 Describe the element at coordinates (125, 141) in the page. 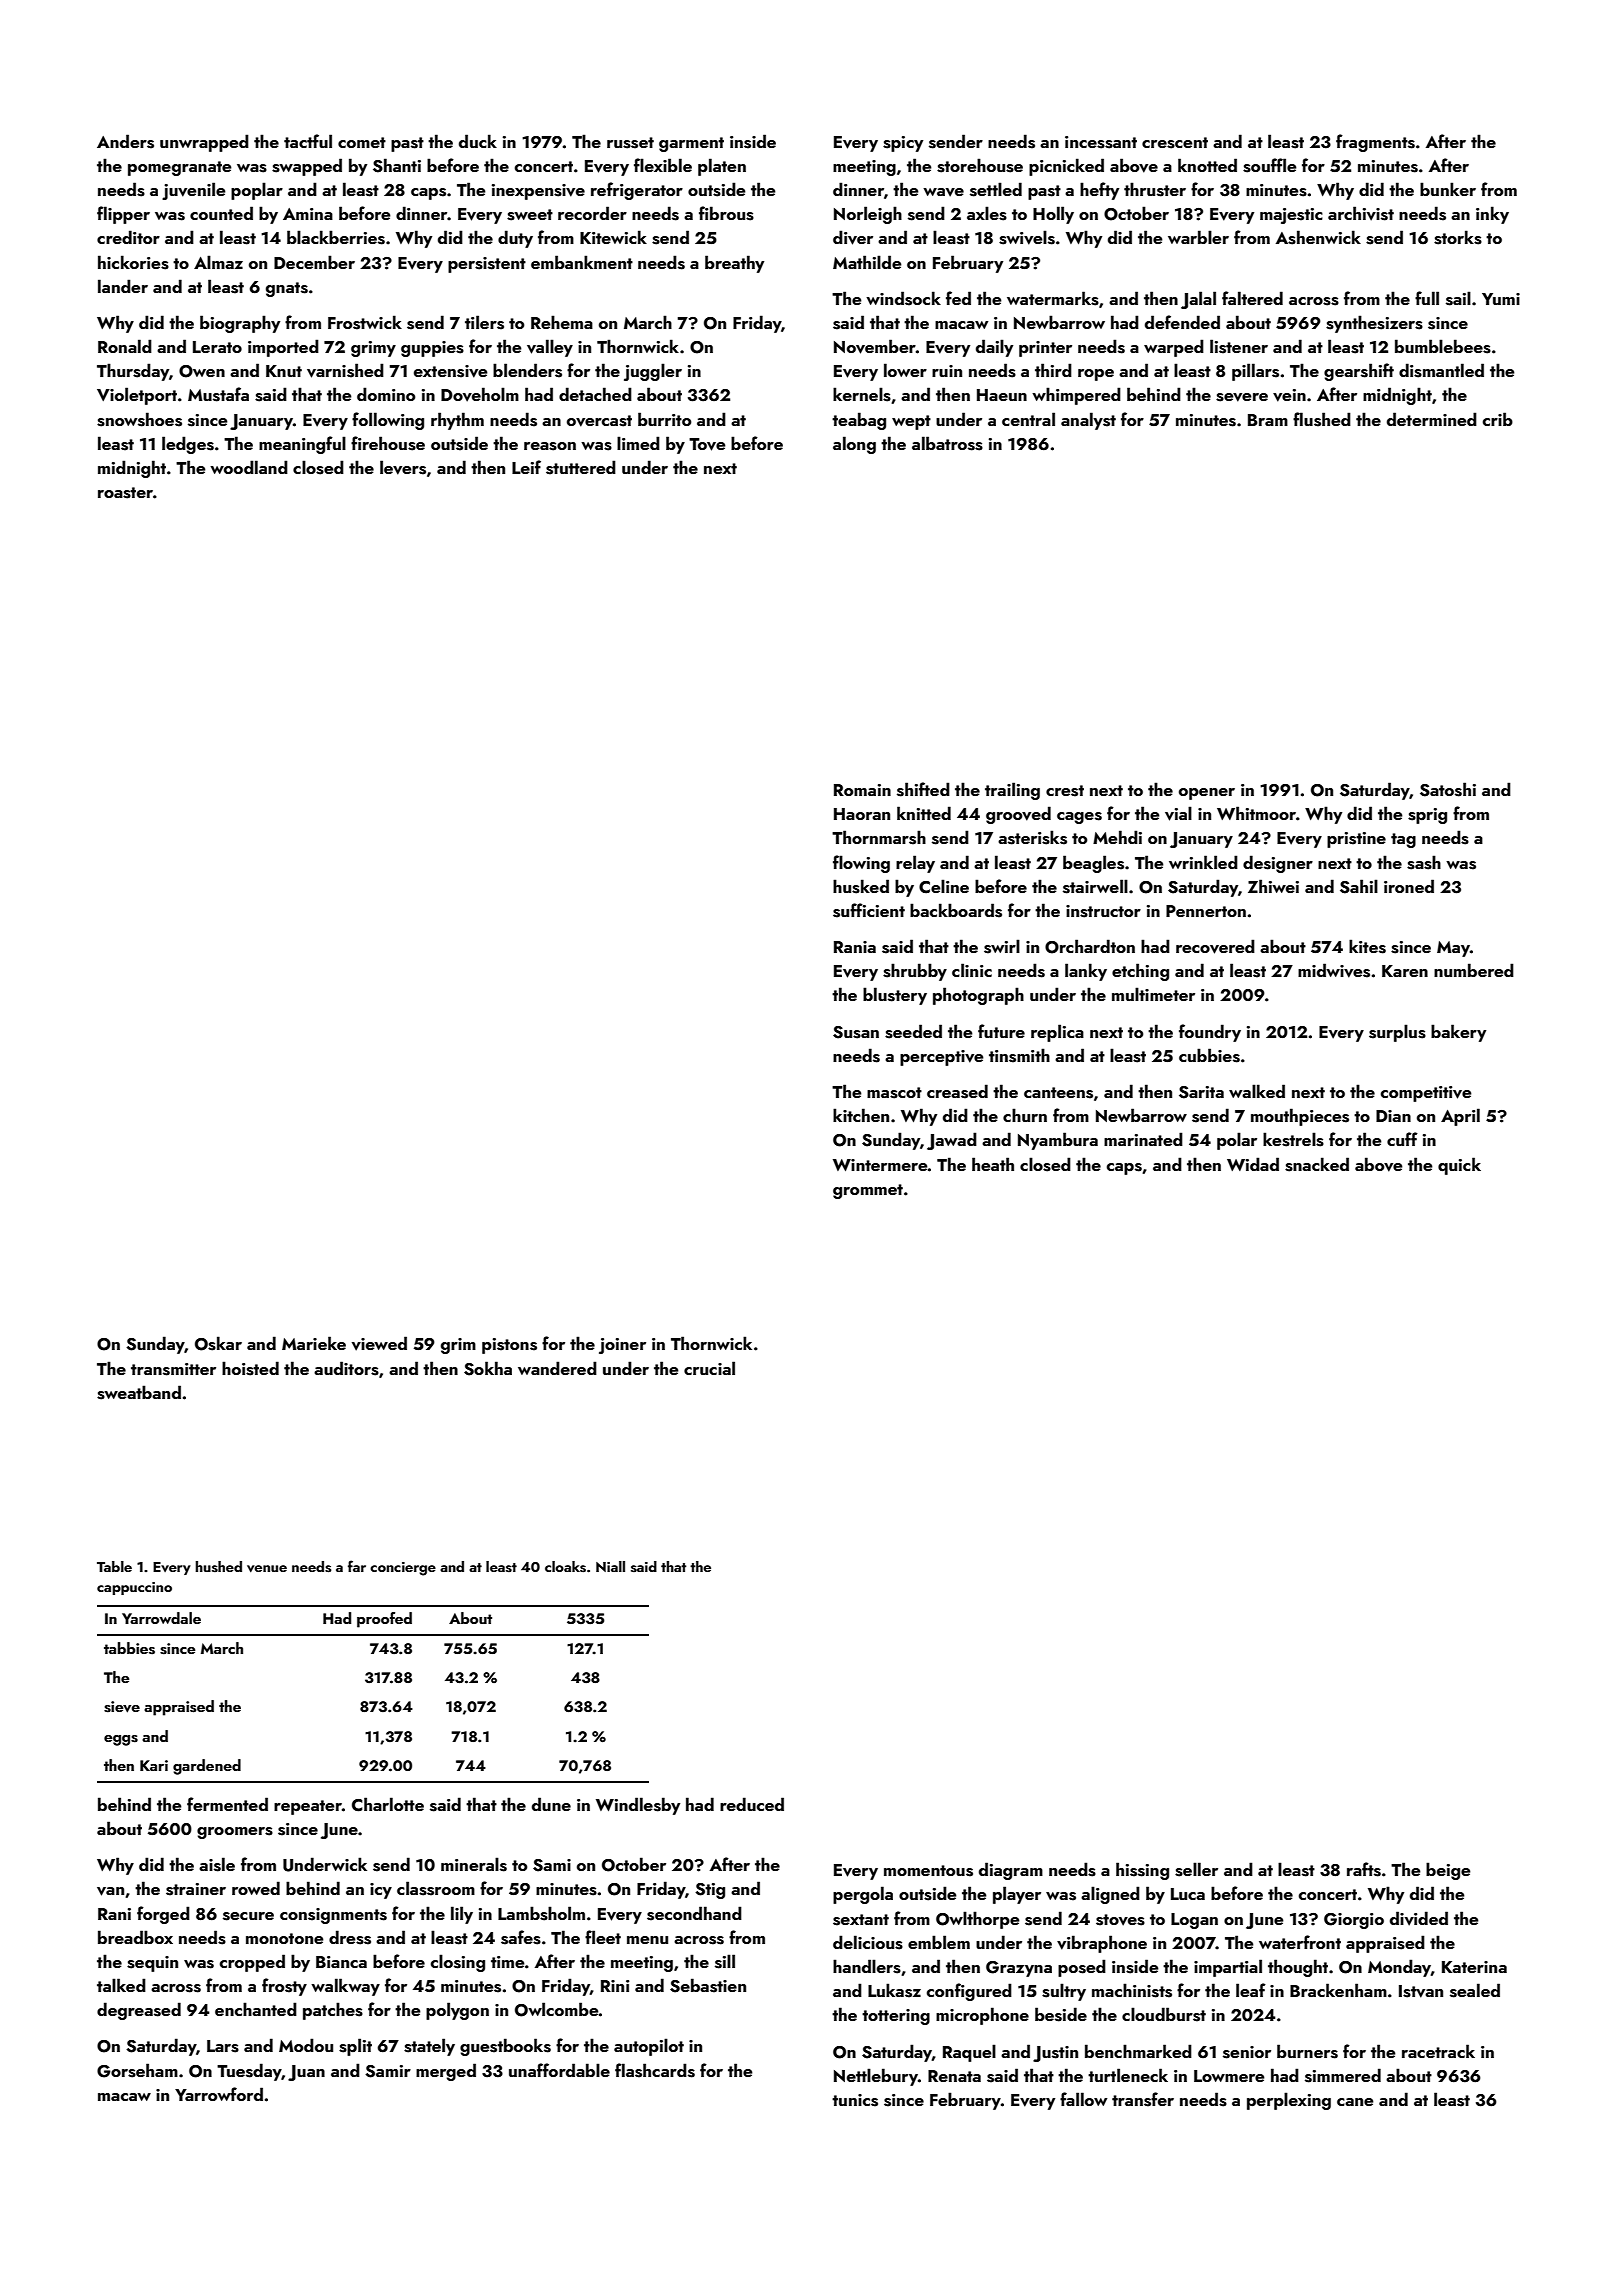

I see `Anders` at that location.
